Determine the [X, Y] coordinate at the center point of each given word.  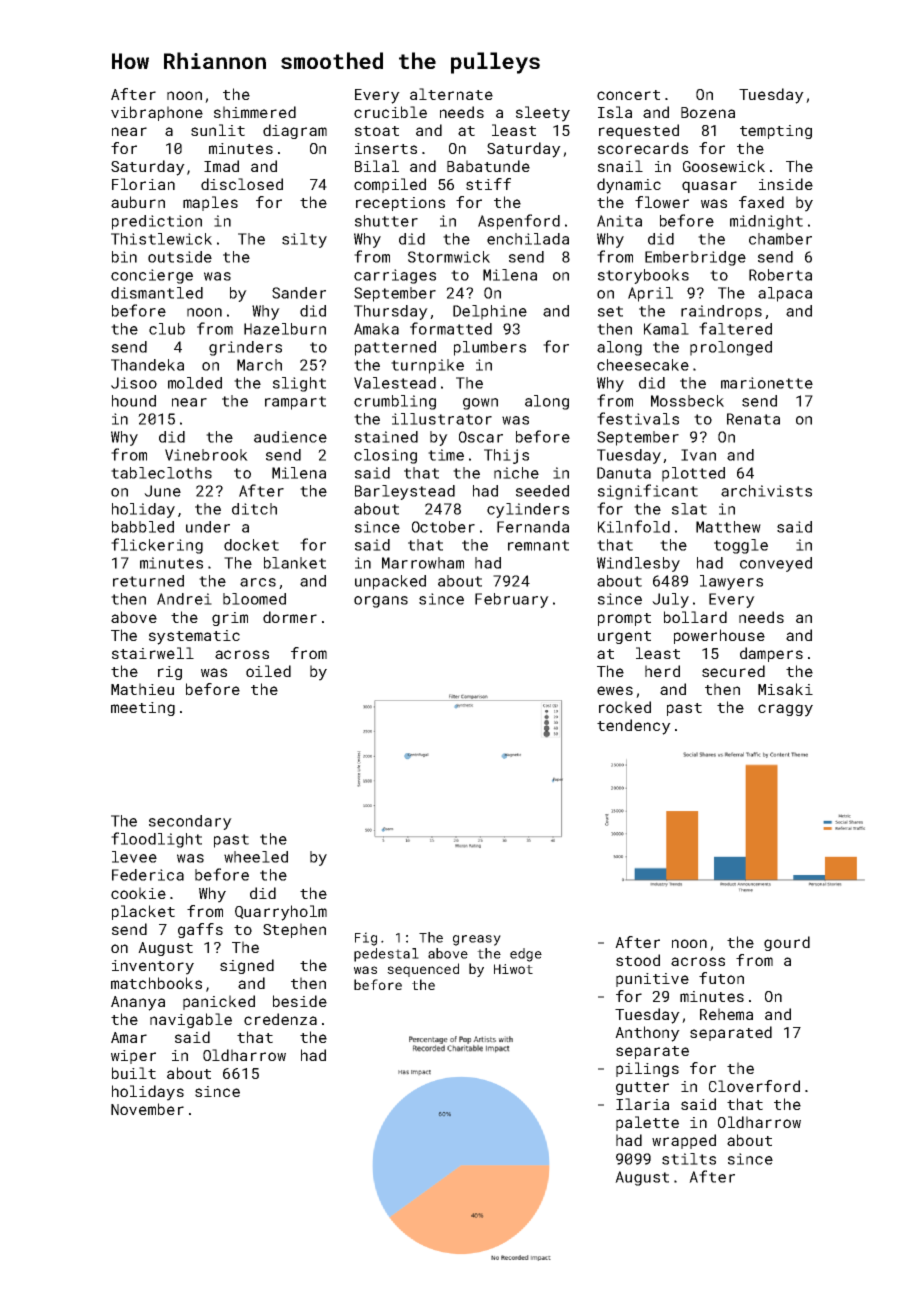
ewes [615, 690]
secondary [190, 822]
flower [662, 202]
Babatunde [488, 166]
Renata [753, 419]
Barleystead [405, 492]
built [134, 1073]
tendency [634, 727]
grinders [245, 348]
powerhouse [719, 636]
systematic [194, 637]
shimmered [255, 112]
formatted [451, 328]
